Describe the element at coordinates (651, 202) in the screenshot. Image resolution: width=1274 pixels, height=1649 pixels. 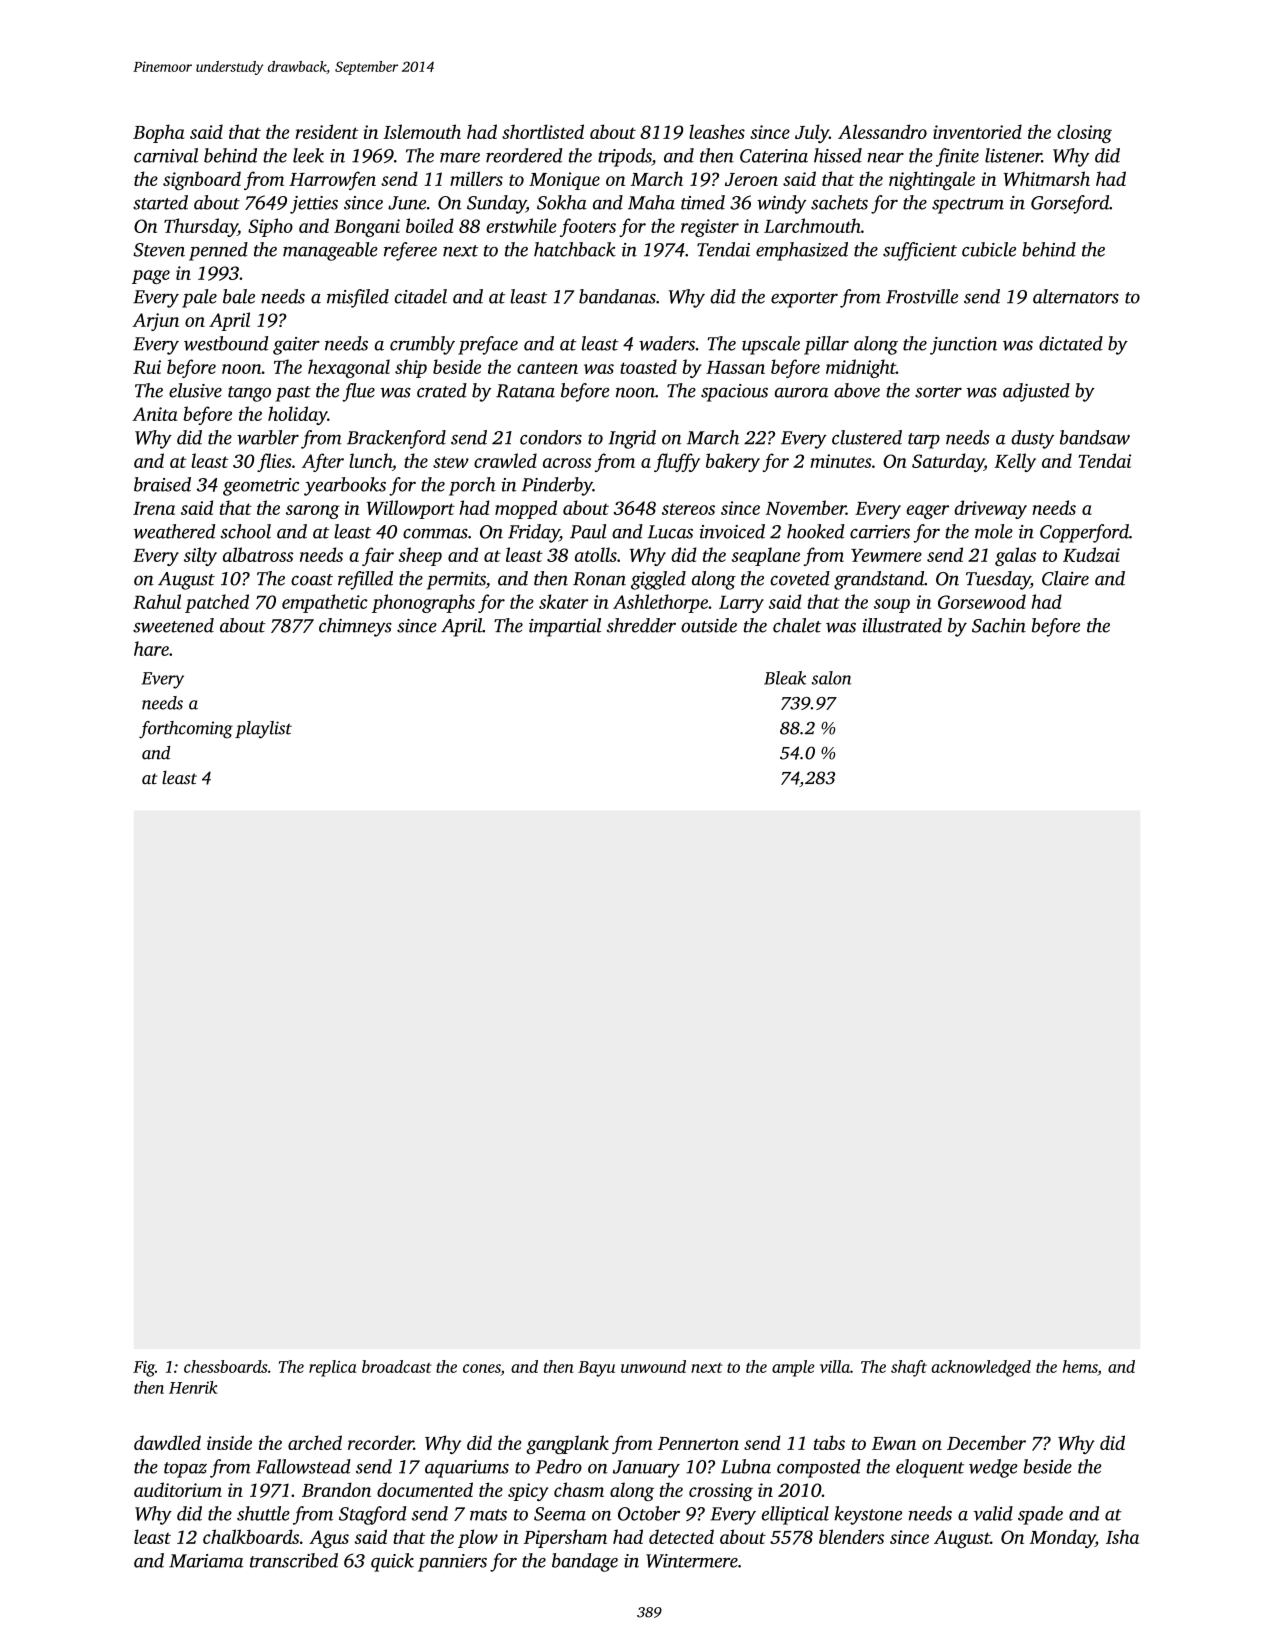
I see `Maha` at that location.
